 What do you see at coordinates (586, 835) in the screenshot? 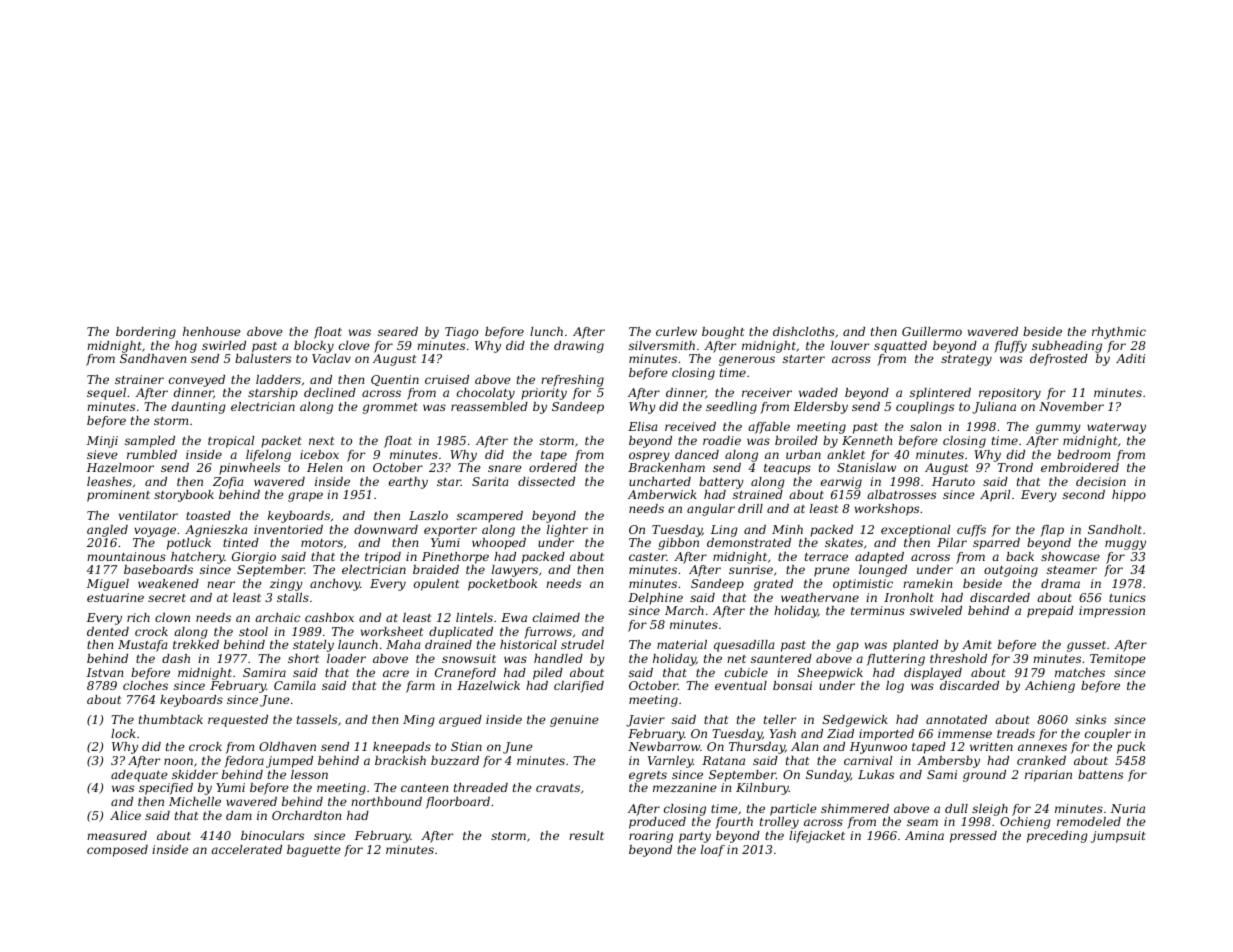
I see `result` at bounding box center [586, 835].
